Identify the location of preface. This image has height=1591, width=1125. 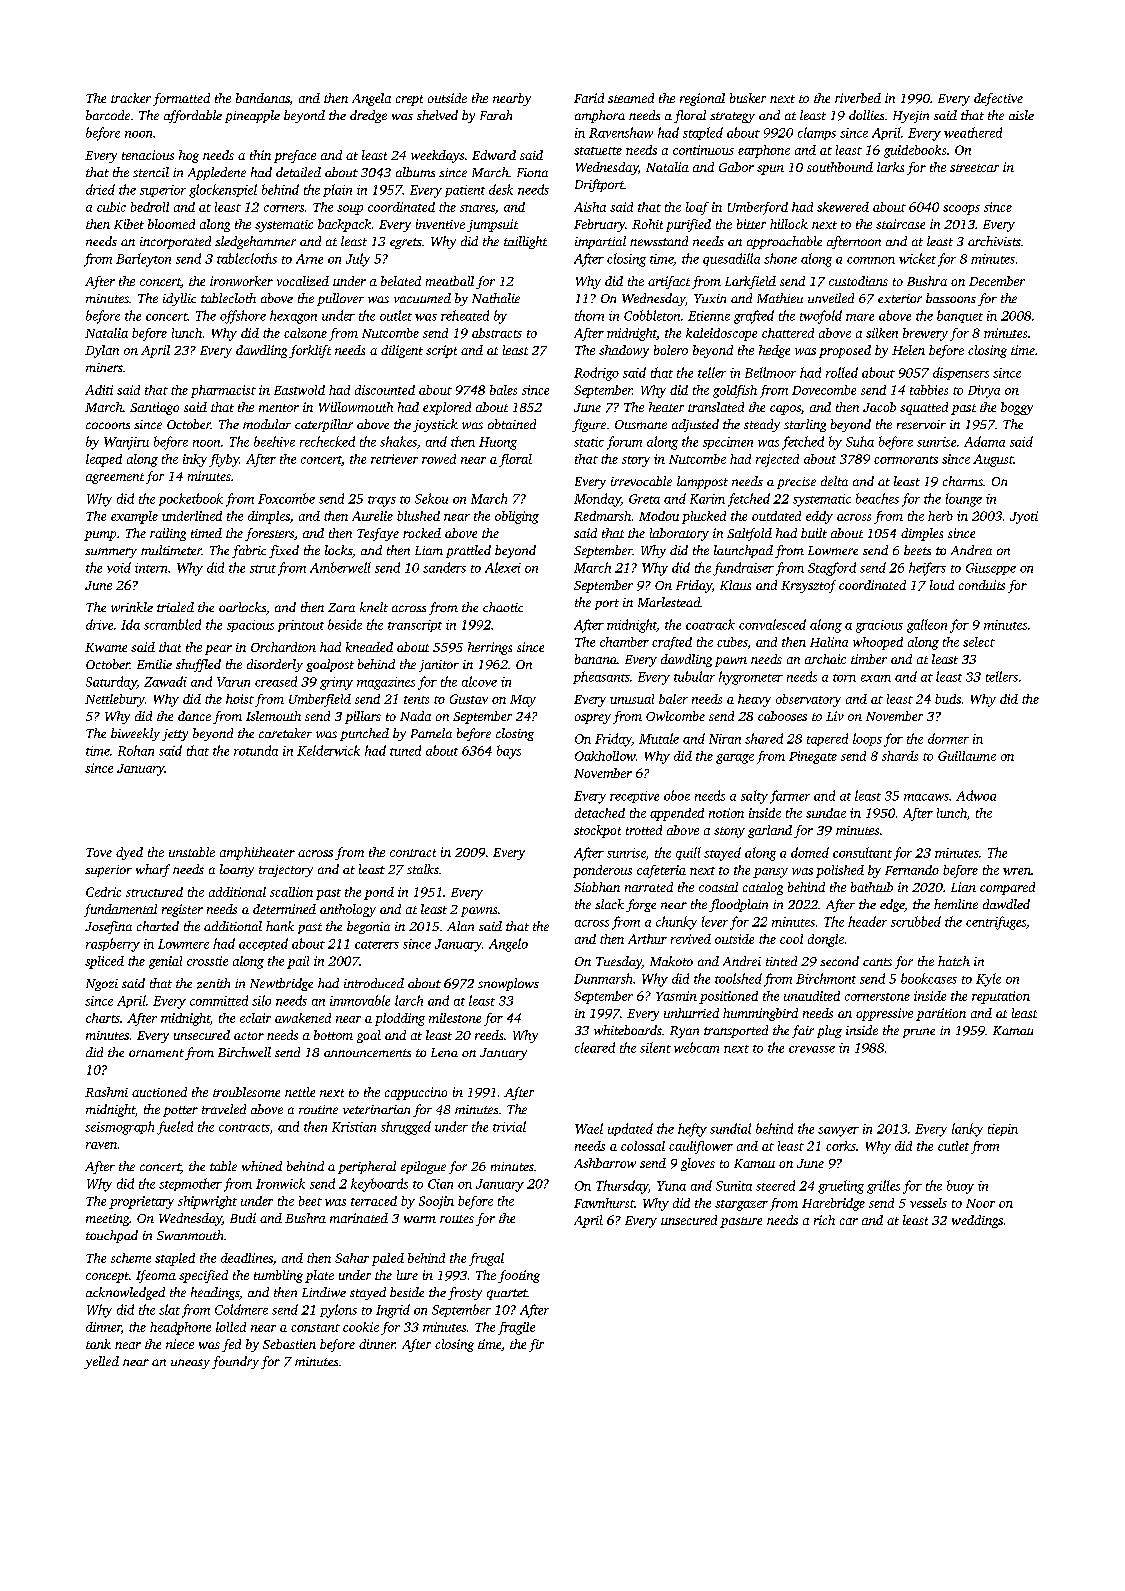
(295, 156).
